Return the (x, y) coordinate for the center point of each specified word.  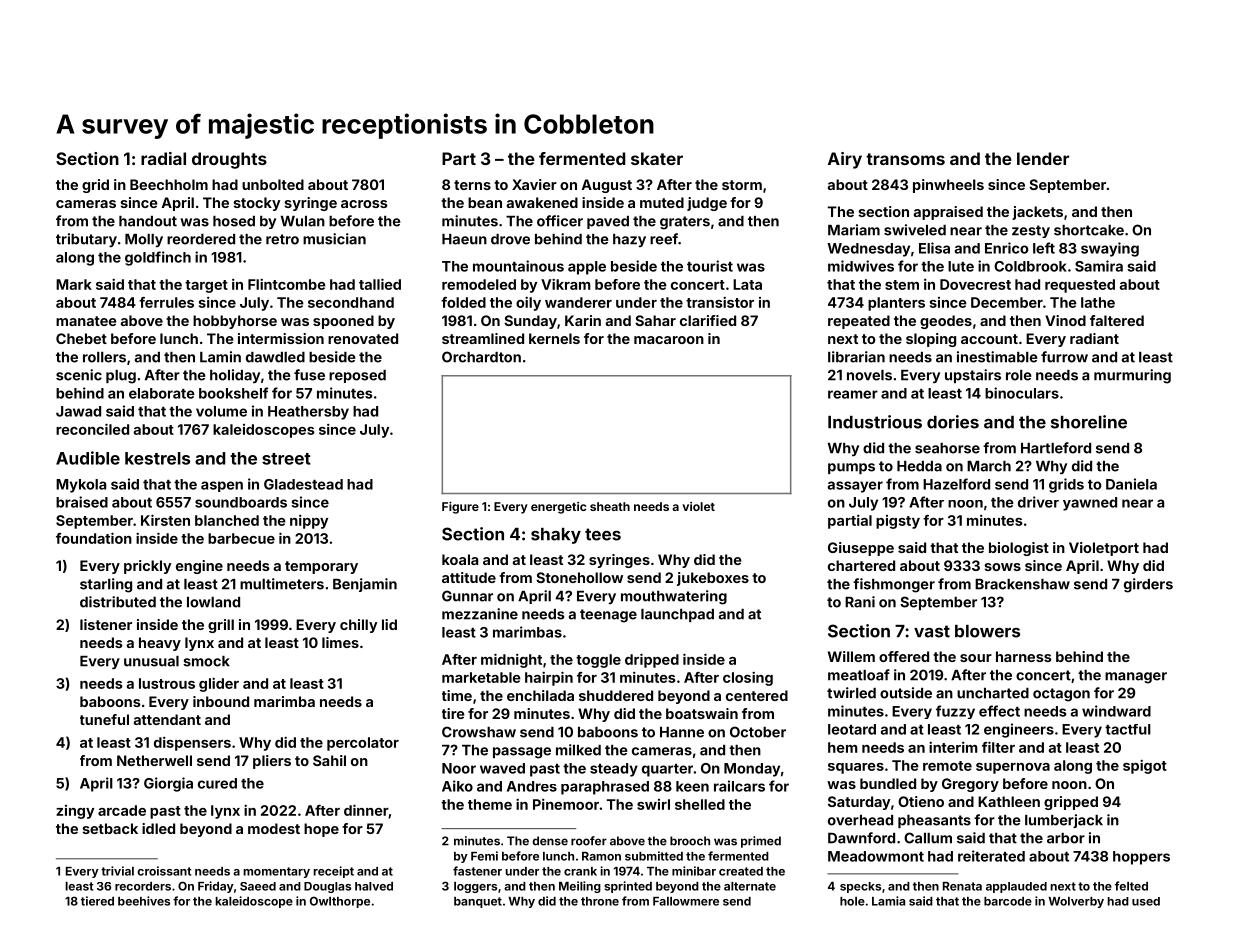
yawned (1090, 504)
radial (163, 158)
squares (856, 768)
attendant (167, 719)
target (206, 286)
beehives (144, 901)
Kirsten (165, 520)
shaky (556, 536)
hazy (629, 240)
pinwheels (948, 186)
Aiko (457, 786)
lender (1043, 158)
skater (657, 158)
